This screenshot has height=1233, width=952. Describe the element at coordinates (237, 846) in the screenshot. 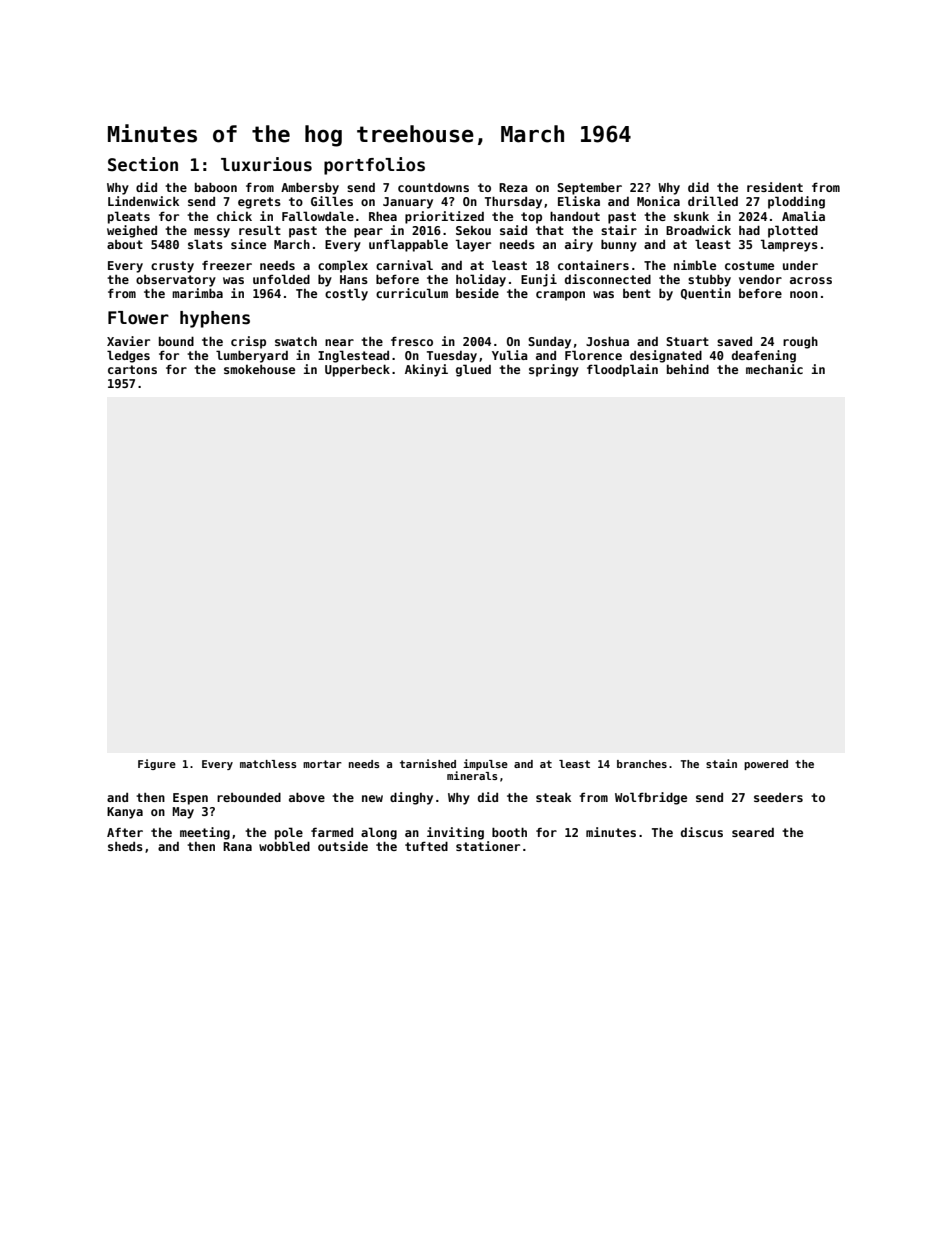

I see `Rana` at that location.
